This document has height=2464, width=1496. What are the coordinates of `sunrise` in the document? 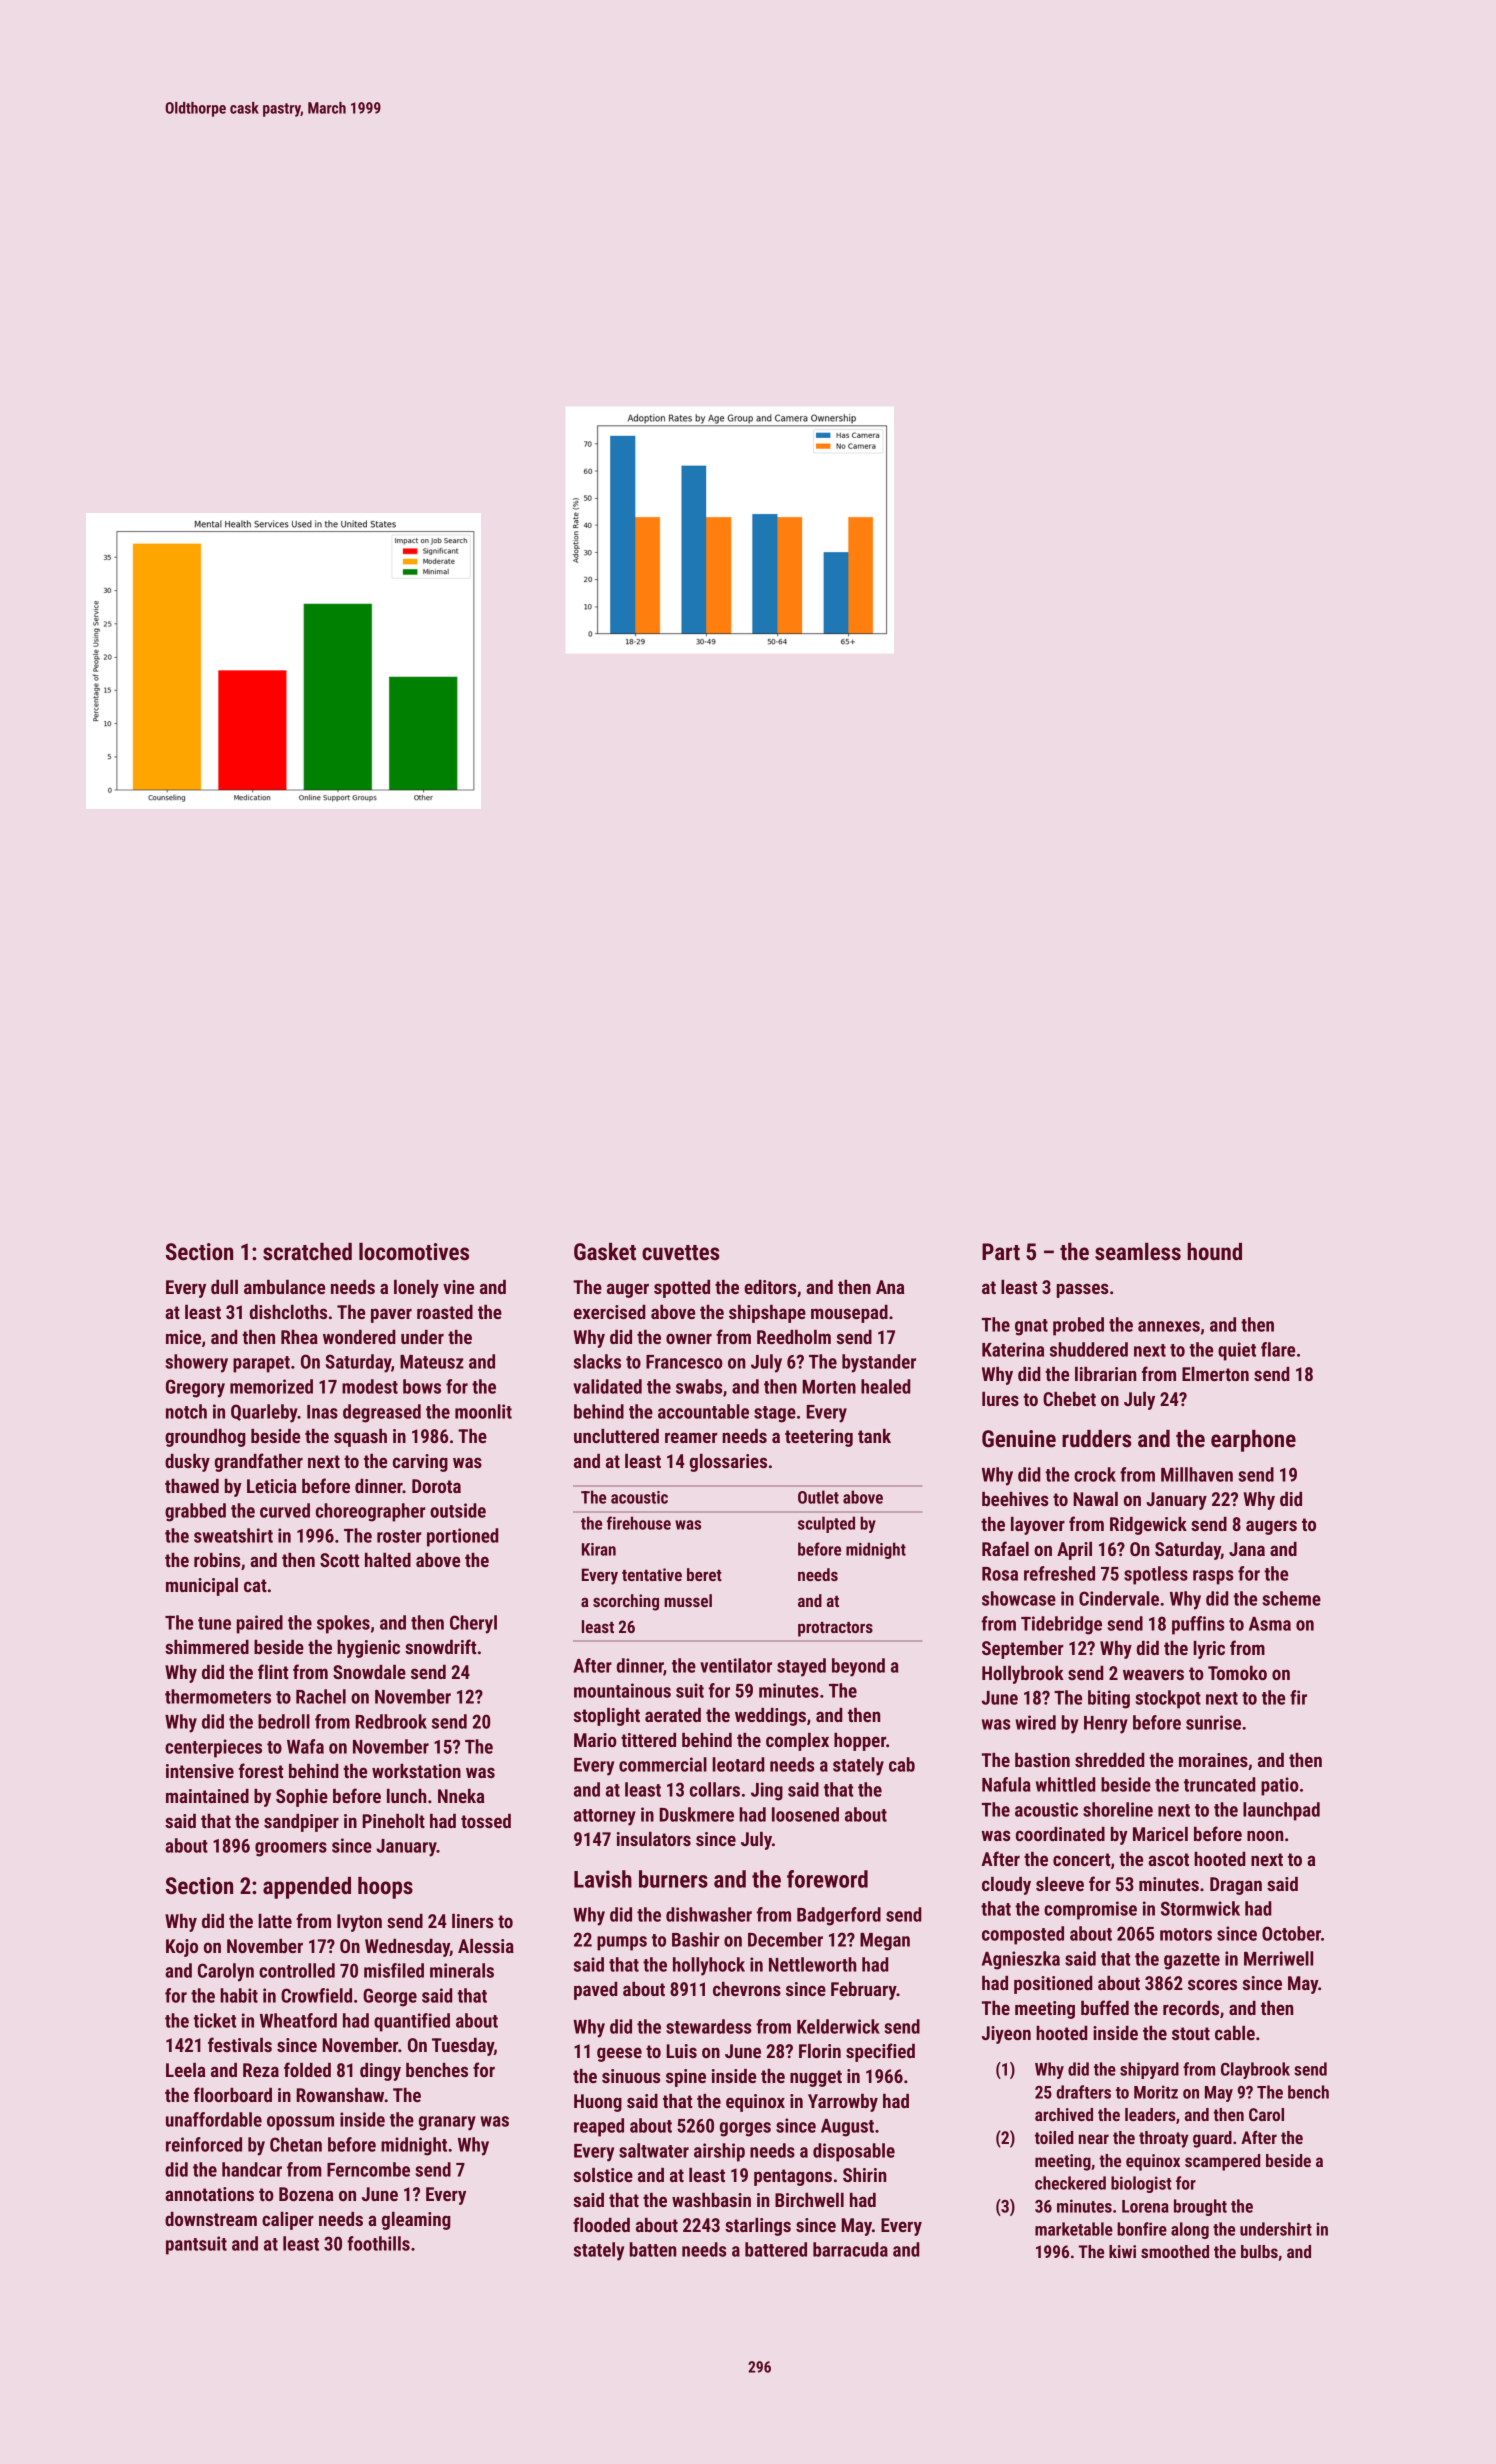 It's located at (1213, 1722).
